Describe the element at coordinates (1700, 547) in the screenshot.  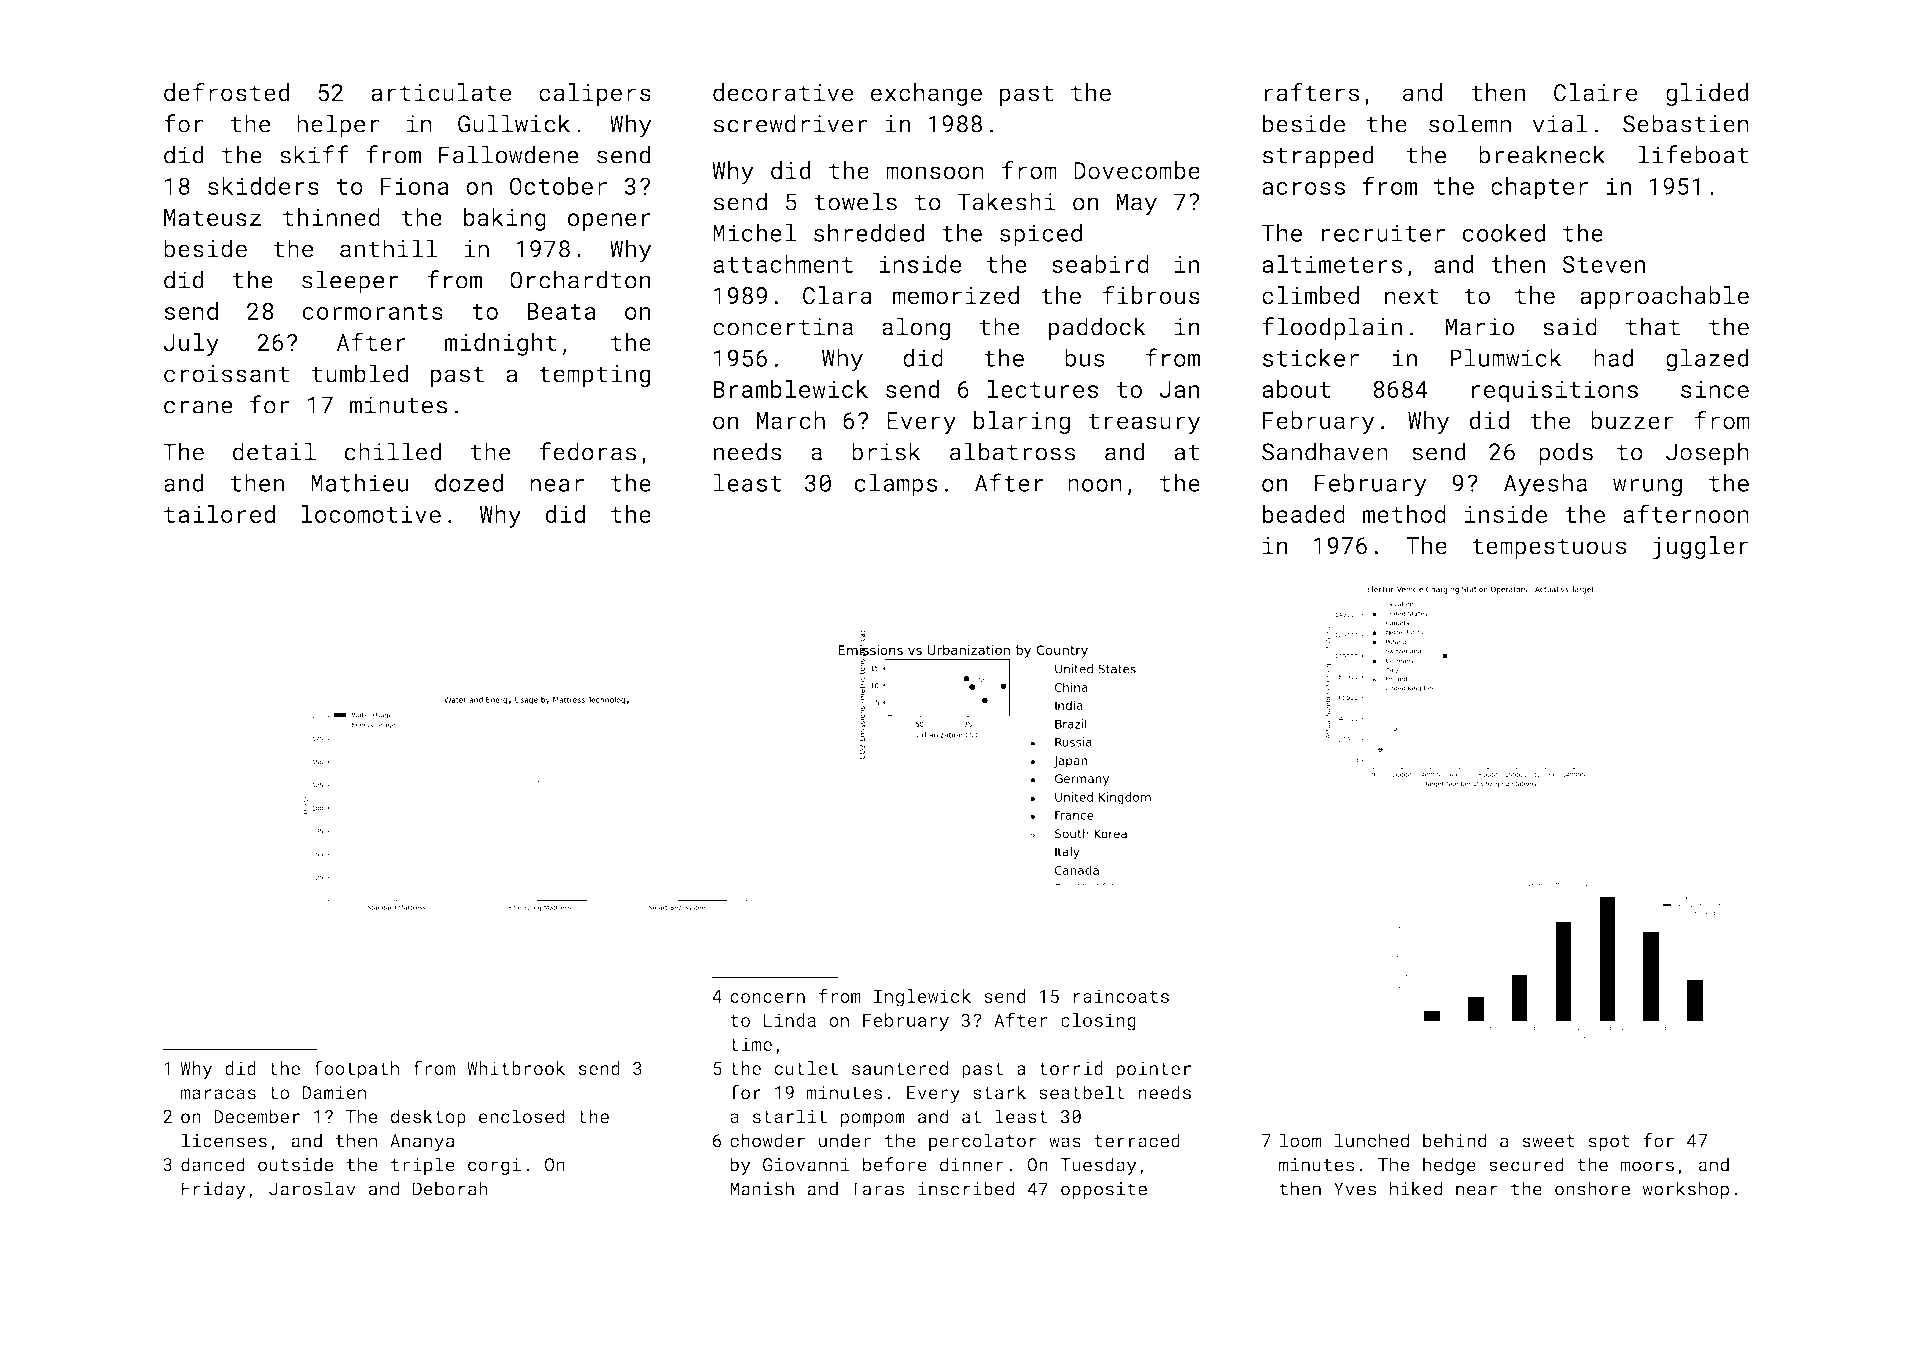
I see `juggler` at that location.
